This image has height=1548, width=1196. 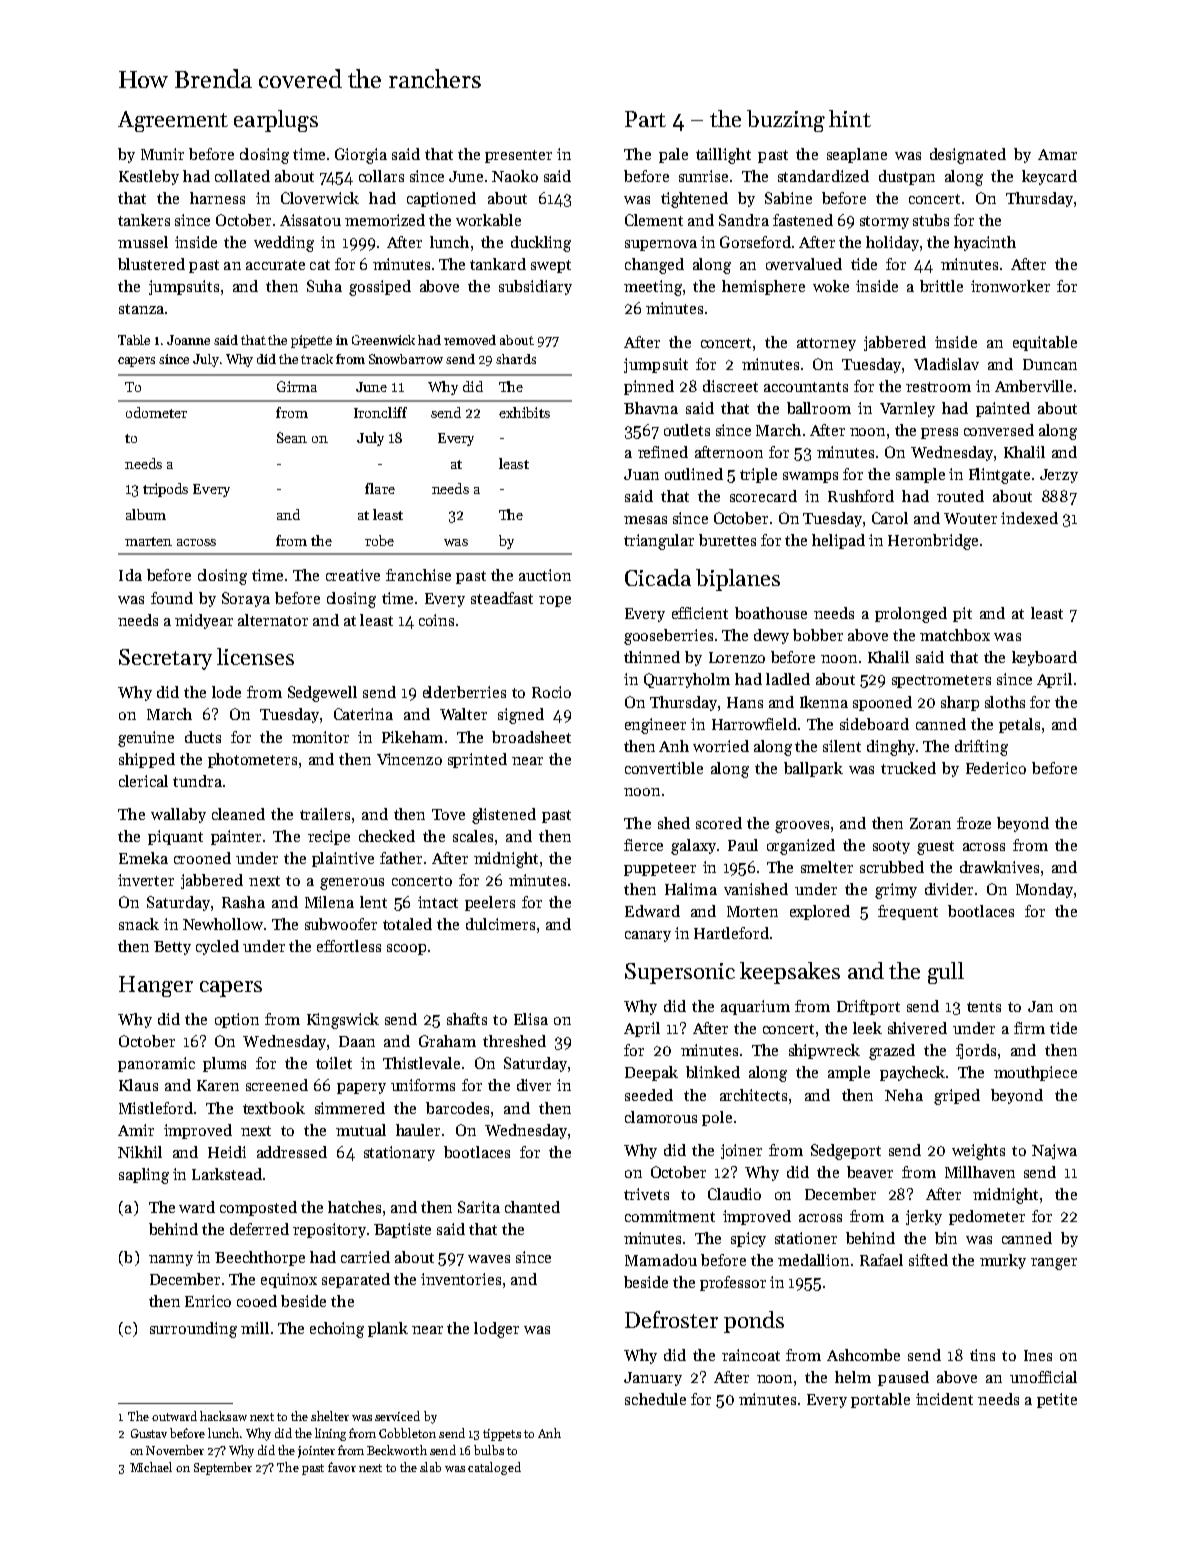 What do you see at coordinates (803, 220) in the image?
I see `fastened` at bounding box center [803, 220].
